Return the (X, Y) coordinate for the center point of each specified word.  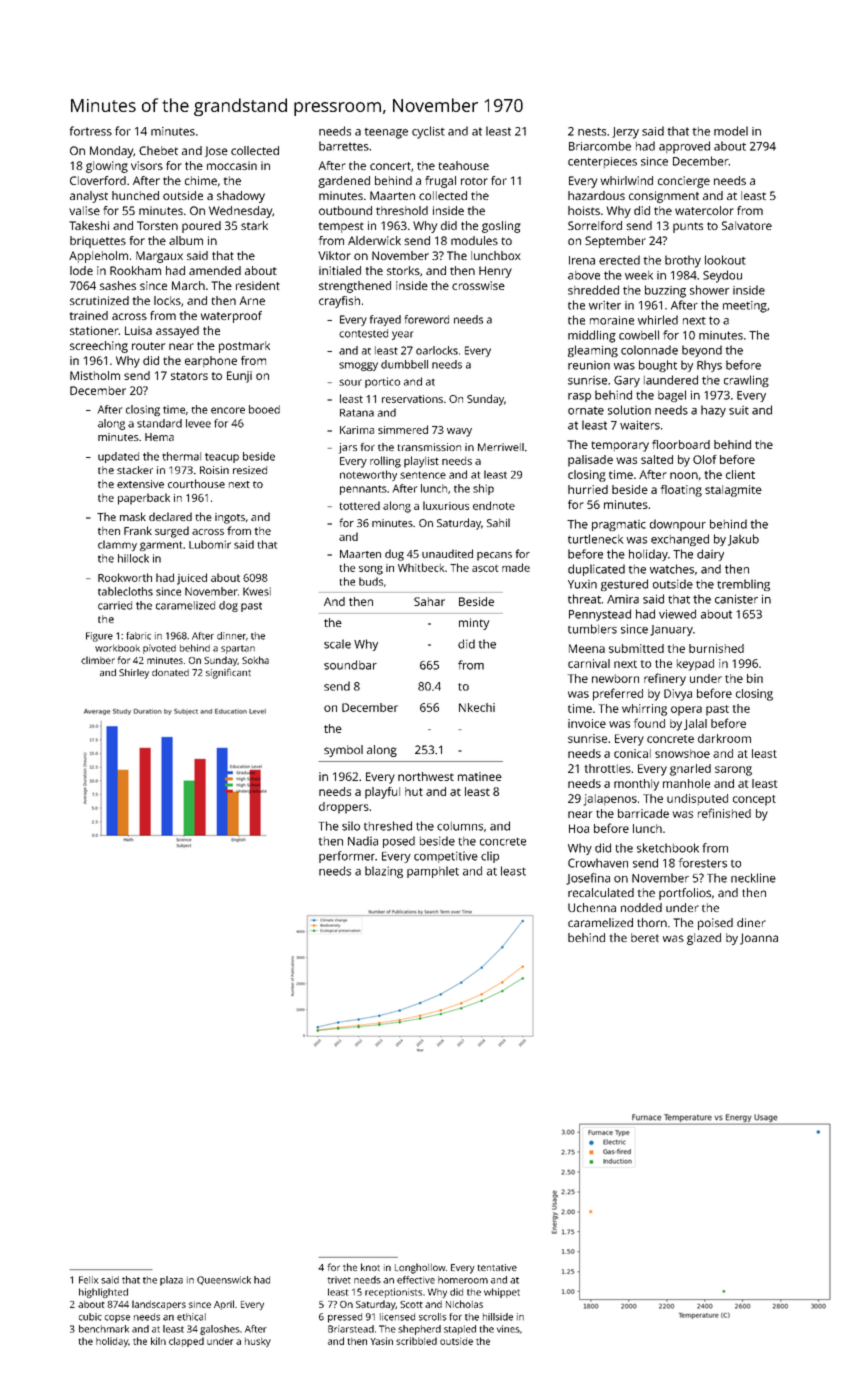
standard (159, 423)
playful (382, 793)
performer (347, 857)
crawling (746, 381)
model (731, 131)
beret (645, 937)
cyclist (428, 132)
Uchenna (592, 907)
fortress (91, 131)
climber (98, 660)
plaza (171, 1281)
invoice (587, 723)
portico (382, 382)
